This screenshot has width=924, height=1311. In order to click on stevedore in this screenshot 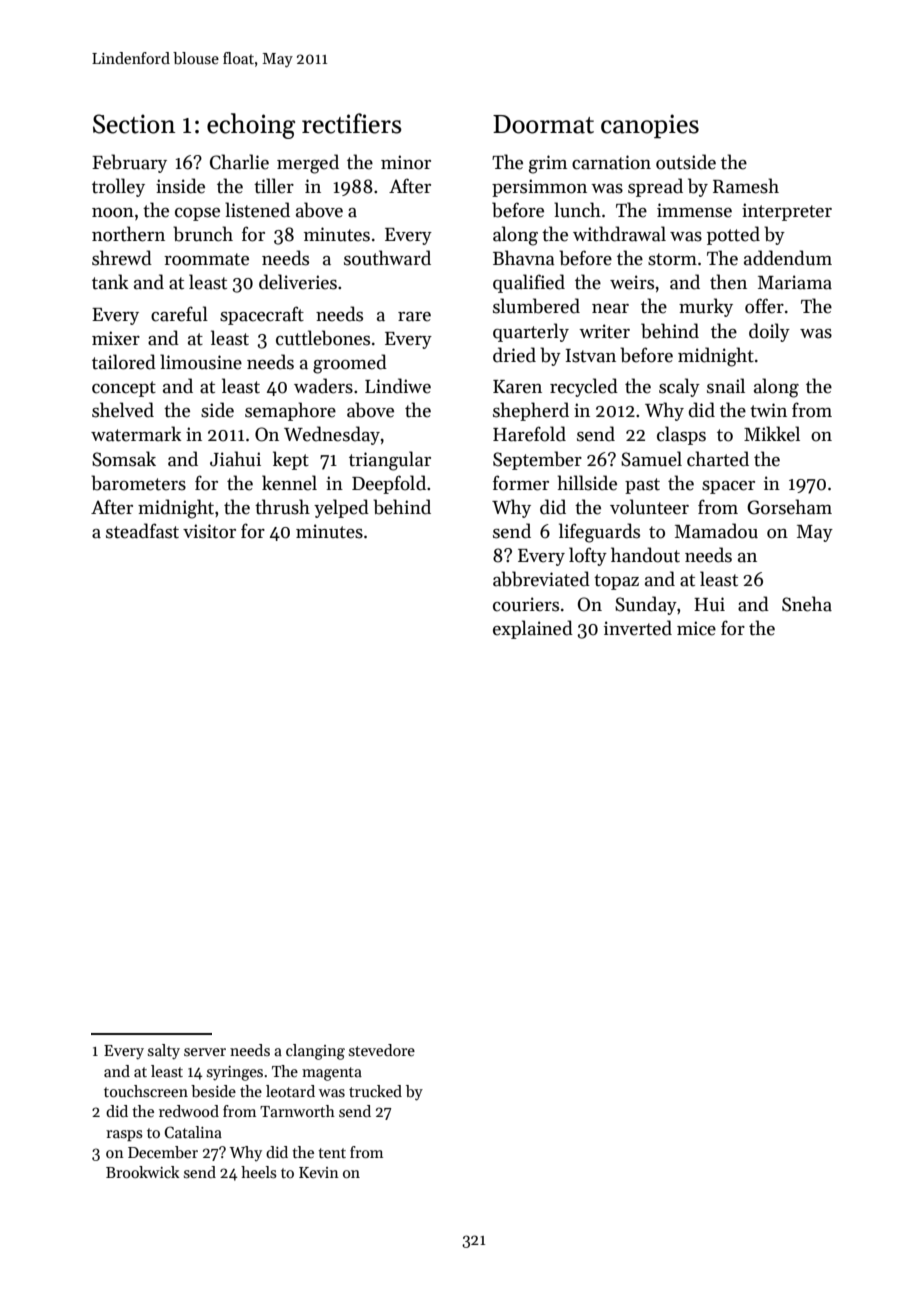, I will do `click(382, 1050)`.
